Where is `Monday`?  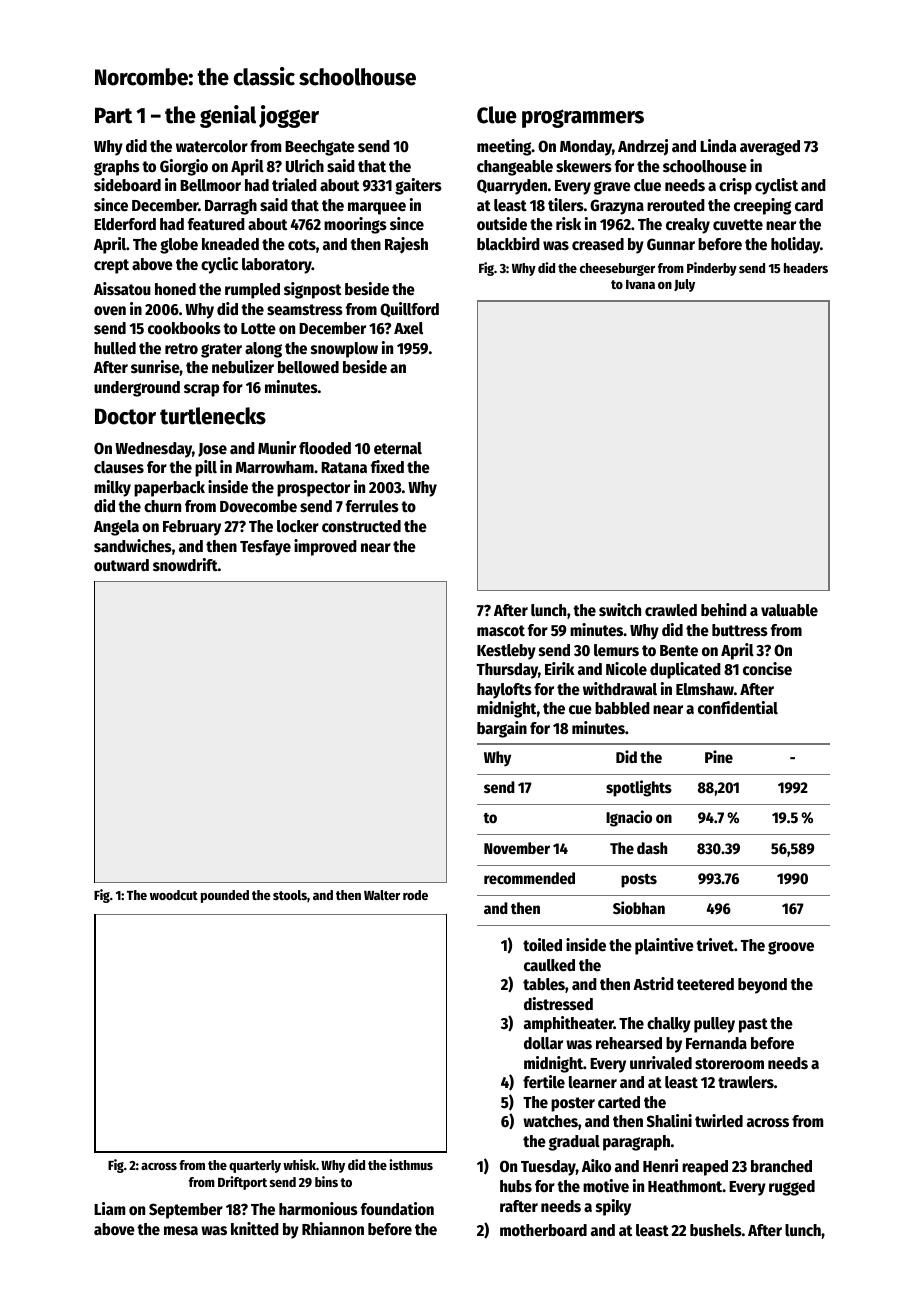
Monday is located at coordinates (586, 148).
